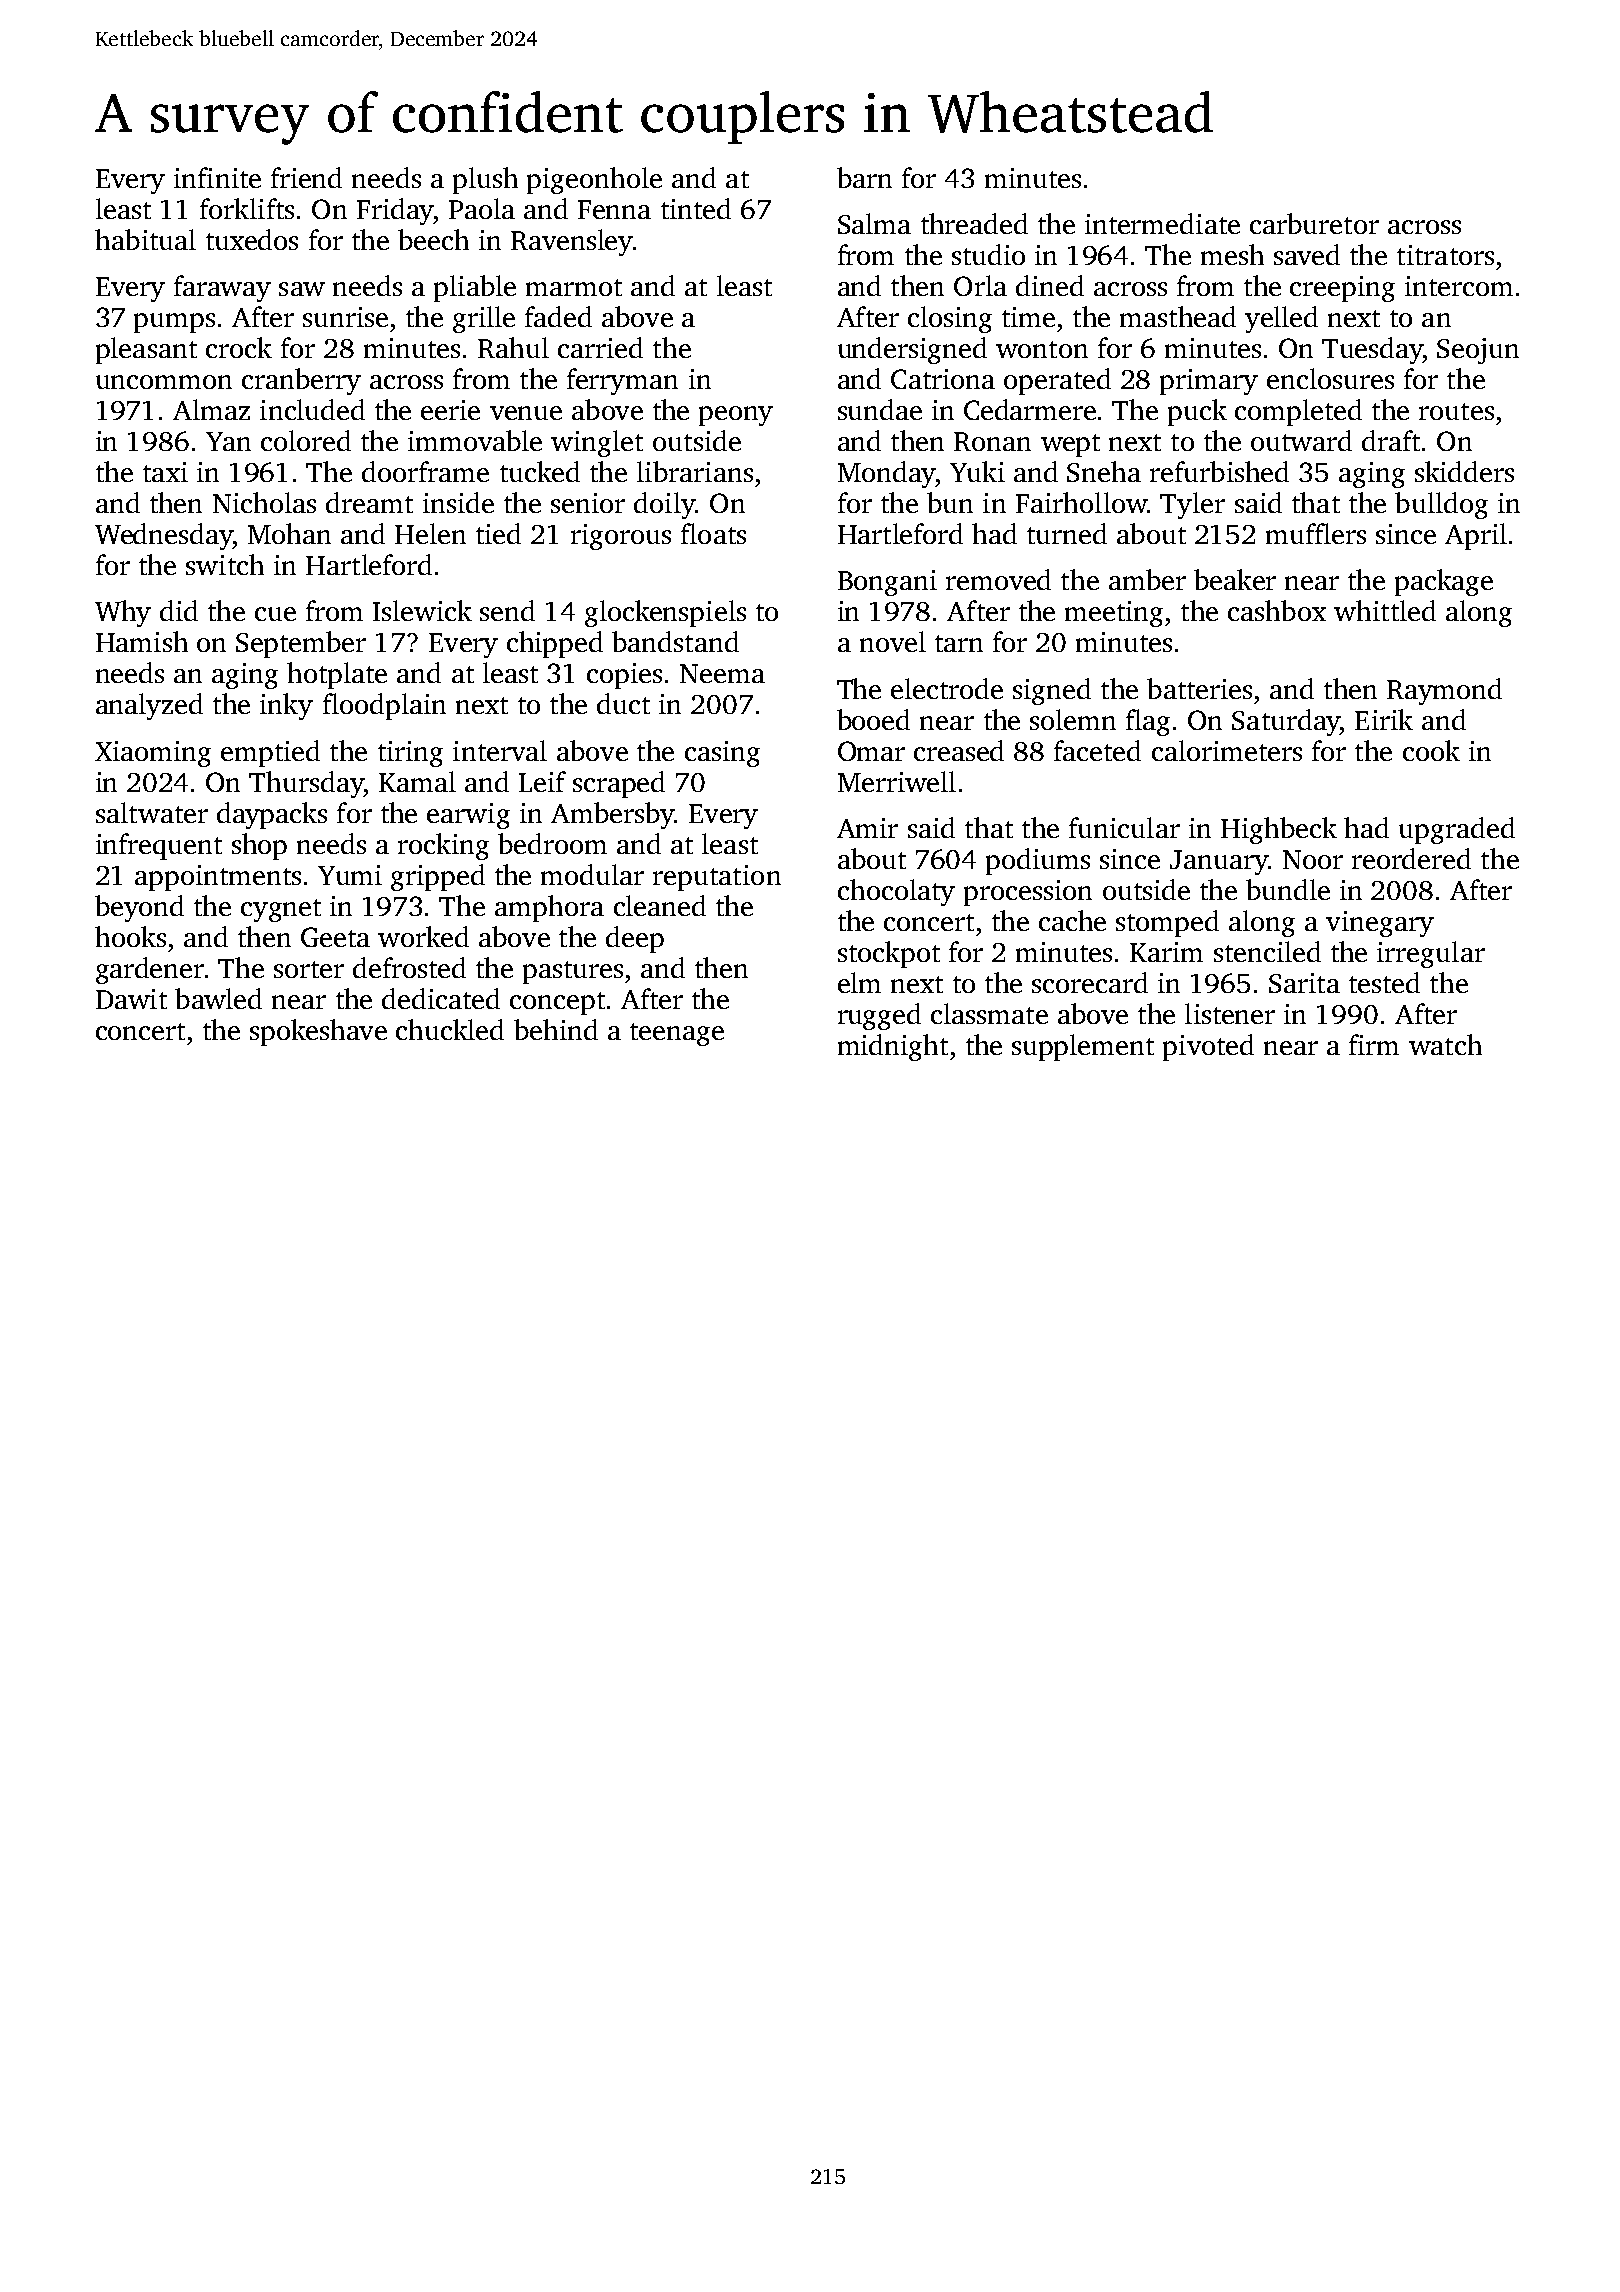 This screenshot has width=1620, height=2292. What do you see at coordinates (1178, 316) in the screenshot?
I see `masthead` at bounding box center [1178, 316].
